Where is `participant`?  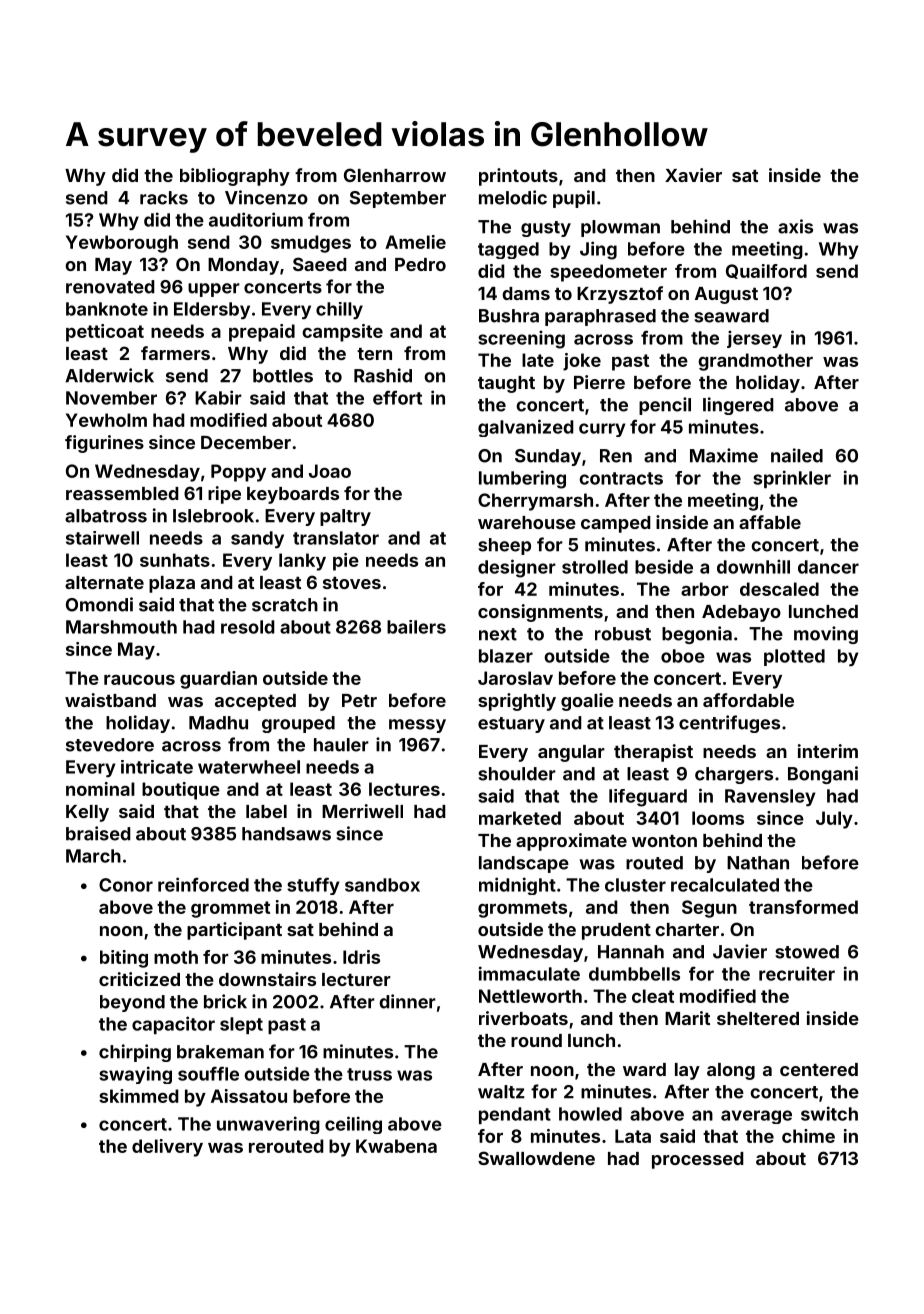
participant is located at coordinates (234, 931).
